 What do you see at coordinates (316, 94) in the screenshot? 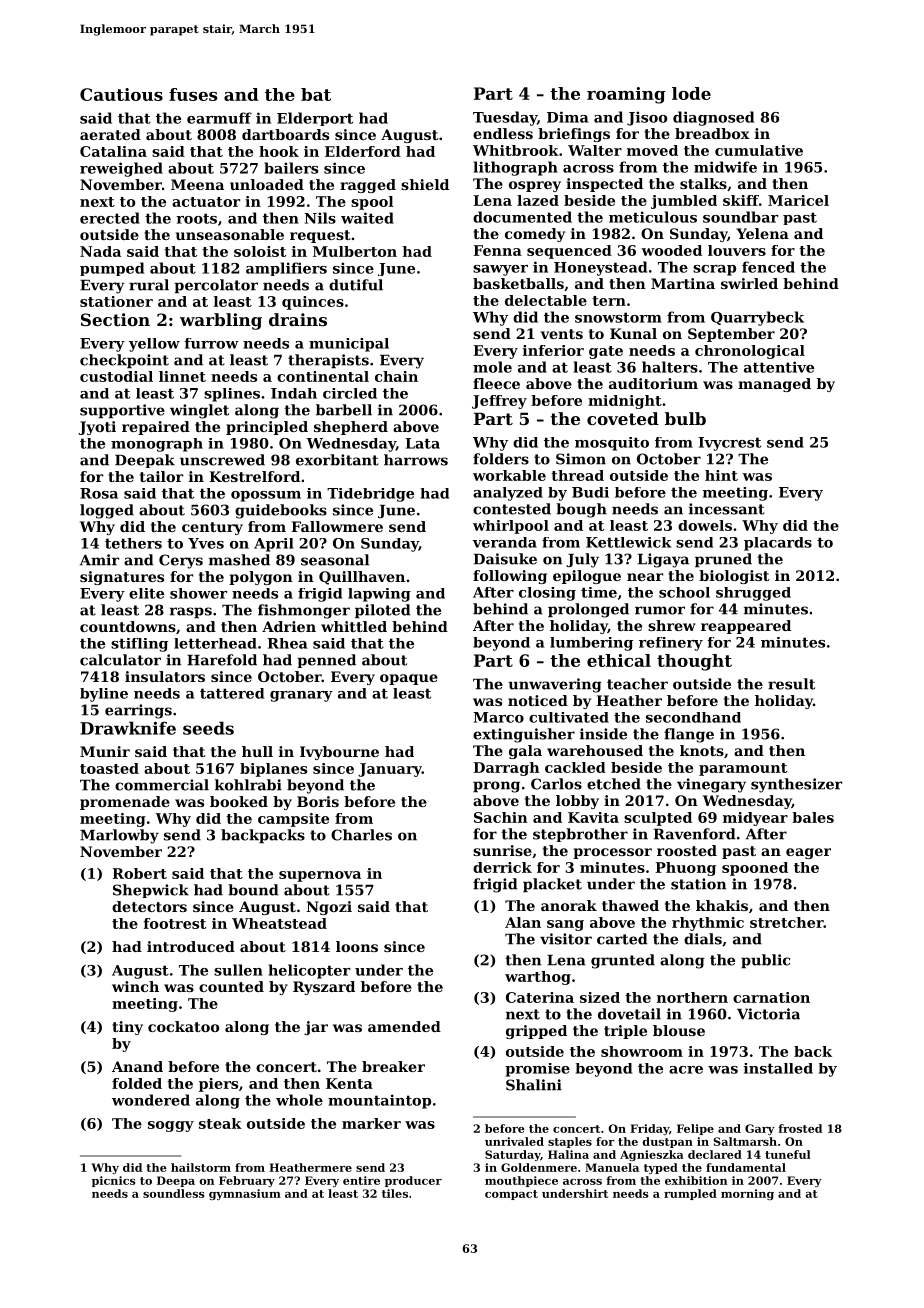
I see `bat` at bounding box center [316, 94].
